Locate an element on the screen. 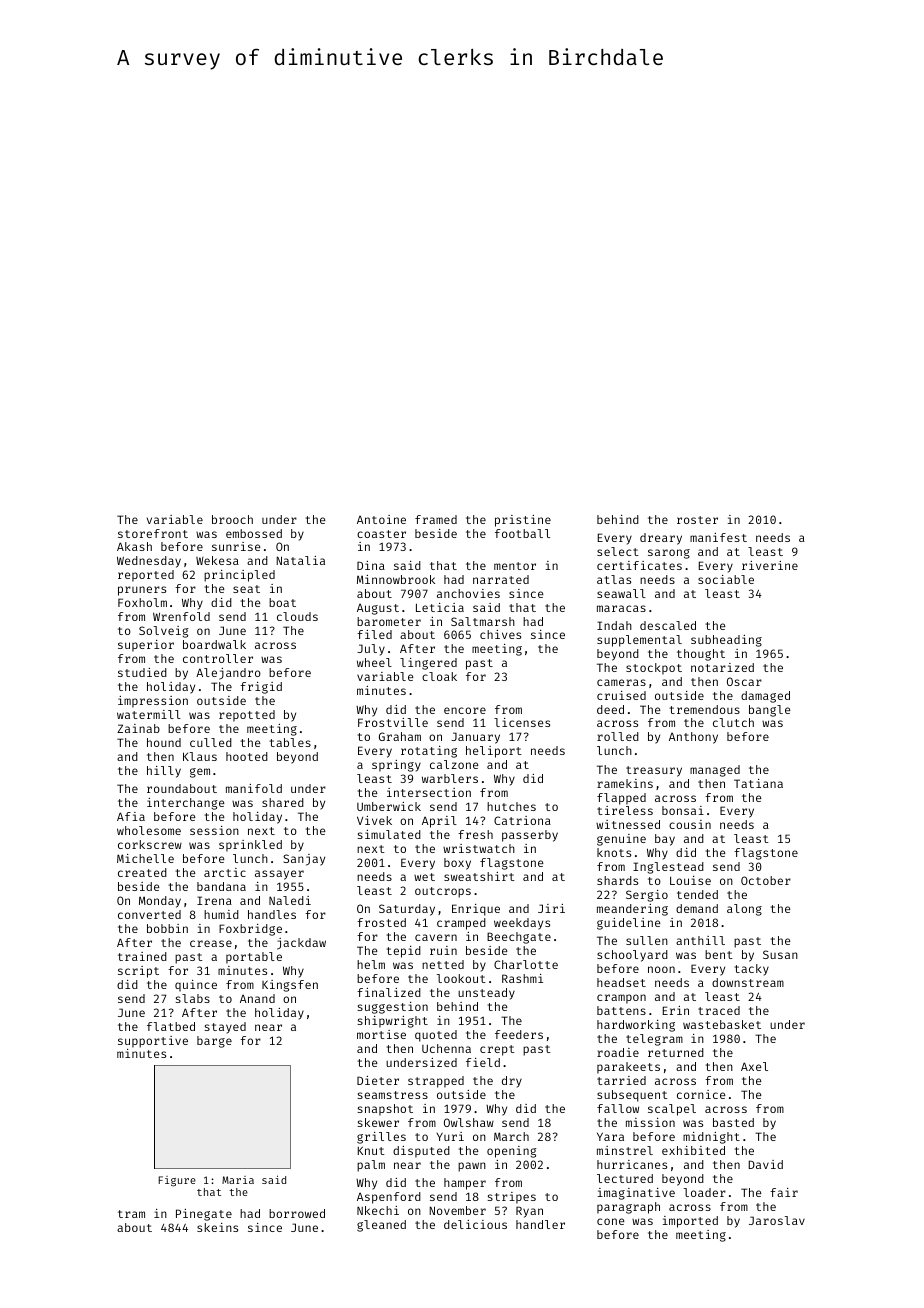 This screenshot has width=924, height=1308. lookout is located at coordinates (461, 978).
